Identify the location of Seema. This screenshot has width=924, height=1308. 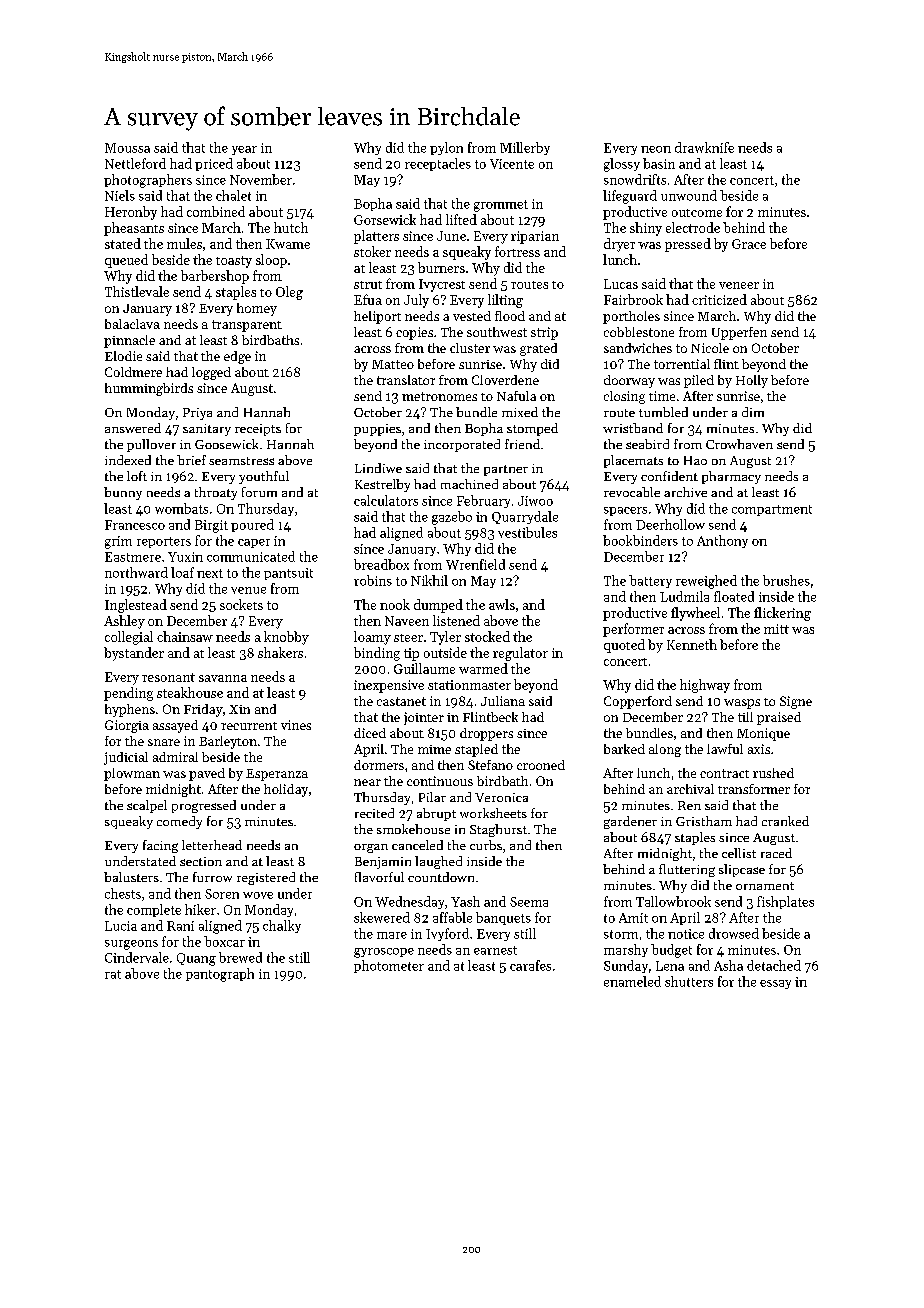
(529, 902).
